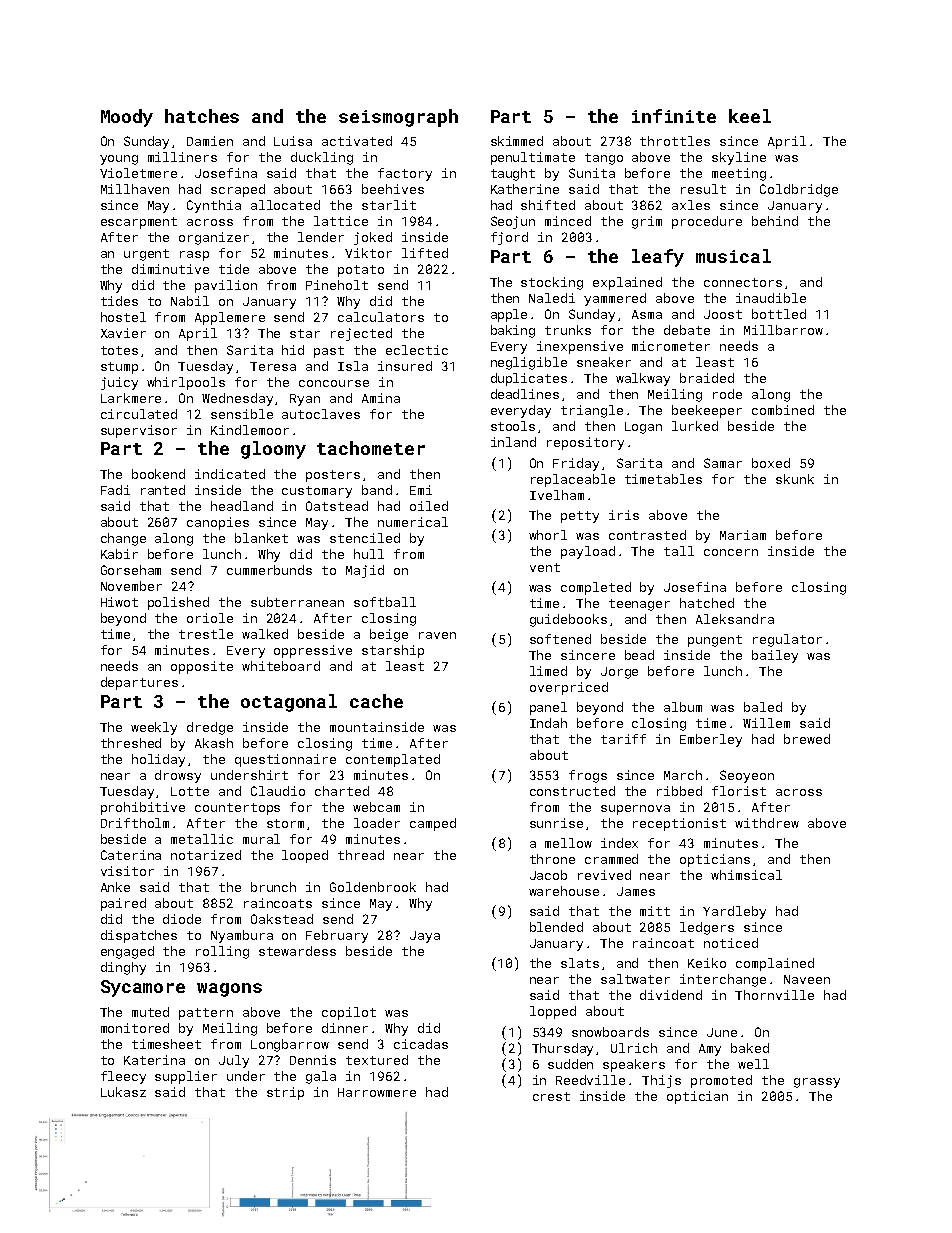 The height and width of the screenshot is (1233, 952). What do you see at coordinates (425, 253) in the screenshot?
I see `lifted` at bounding box center [425, 253].
